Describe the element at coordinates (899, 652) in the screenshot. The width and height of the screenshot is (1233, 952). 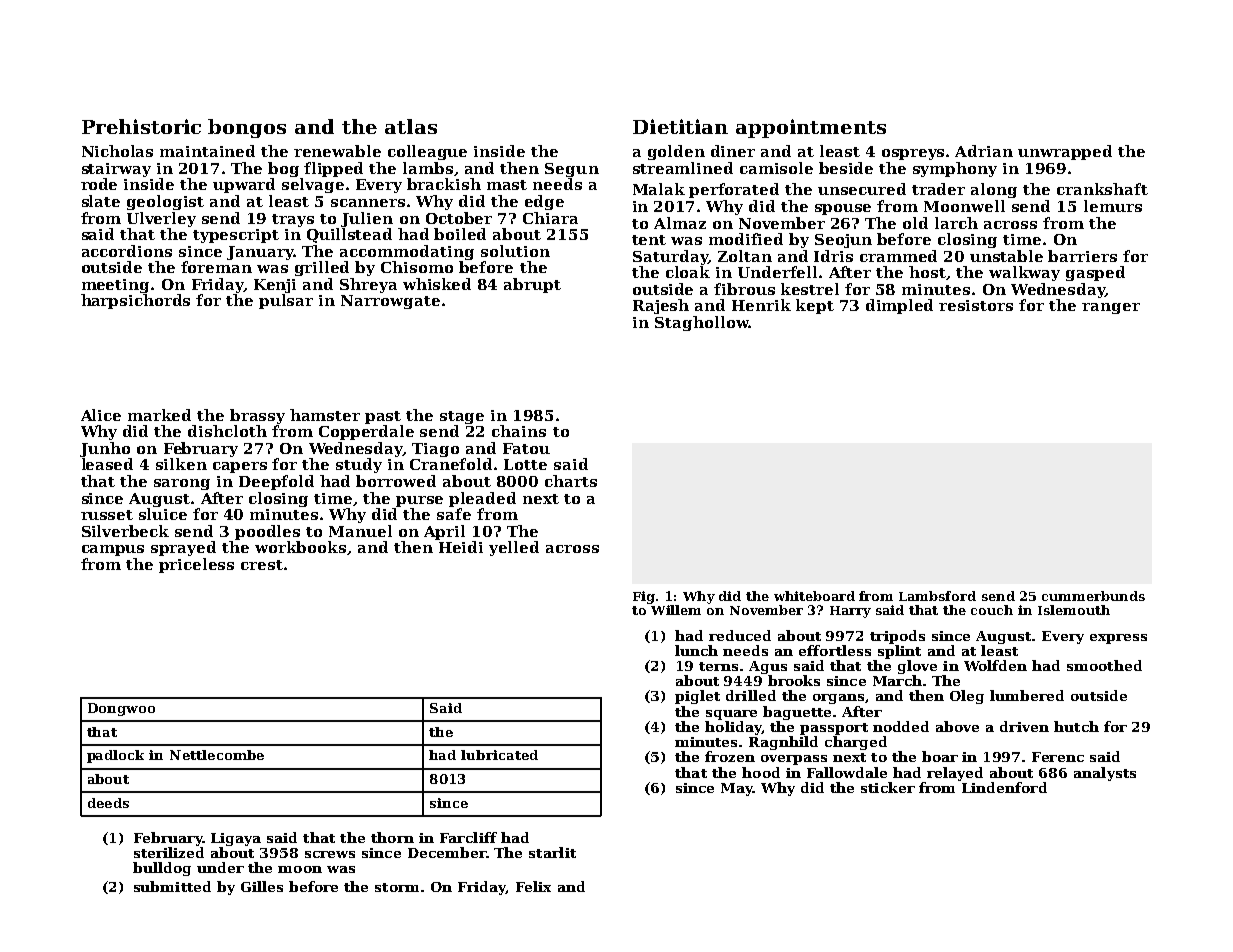
I see `splint` at that location.
